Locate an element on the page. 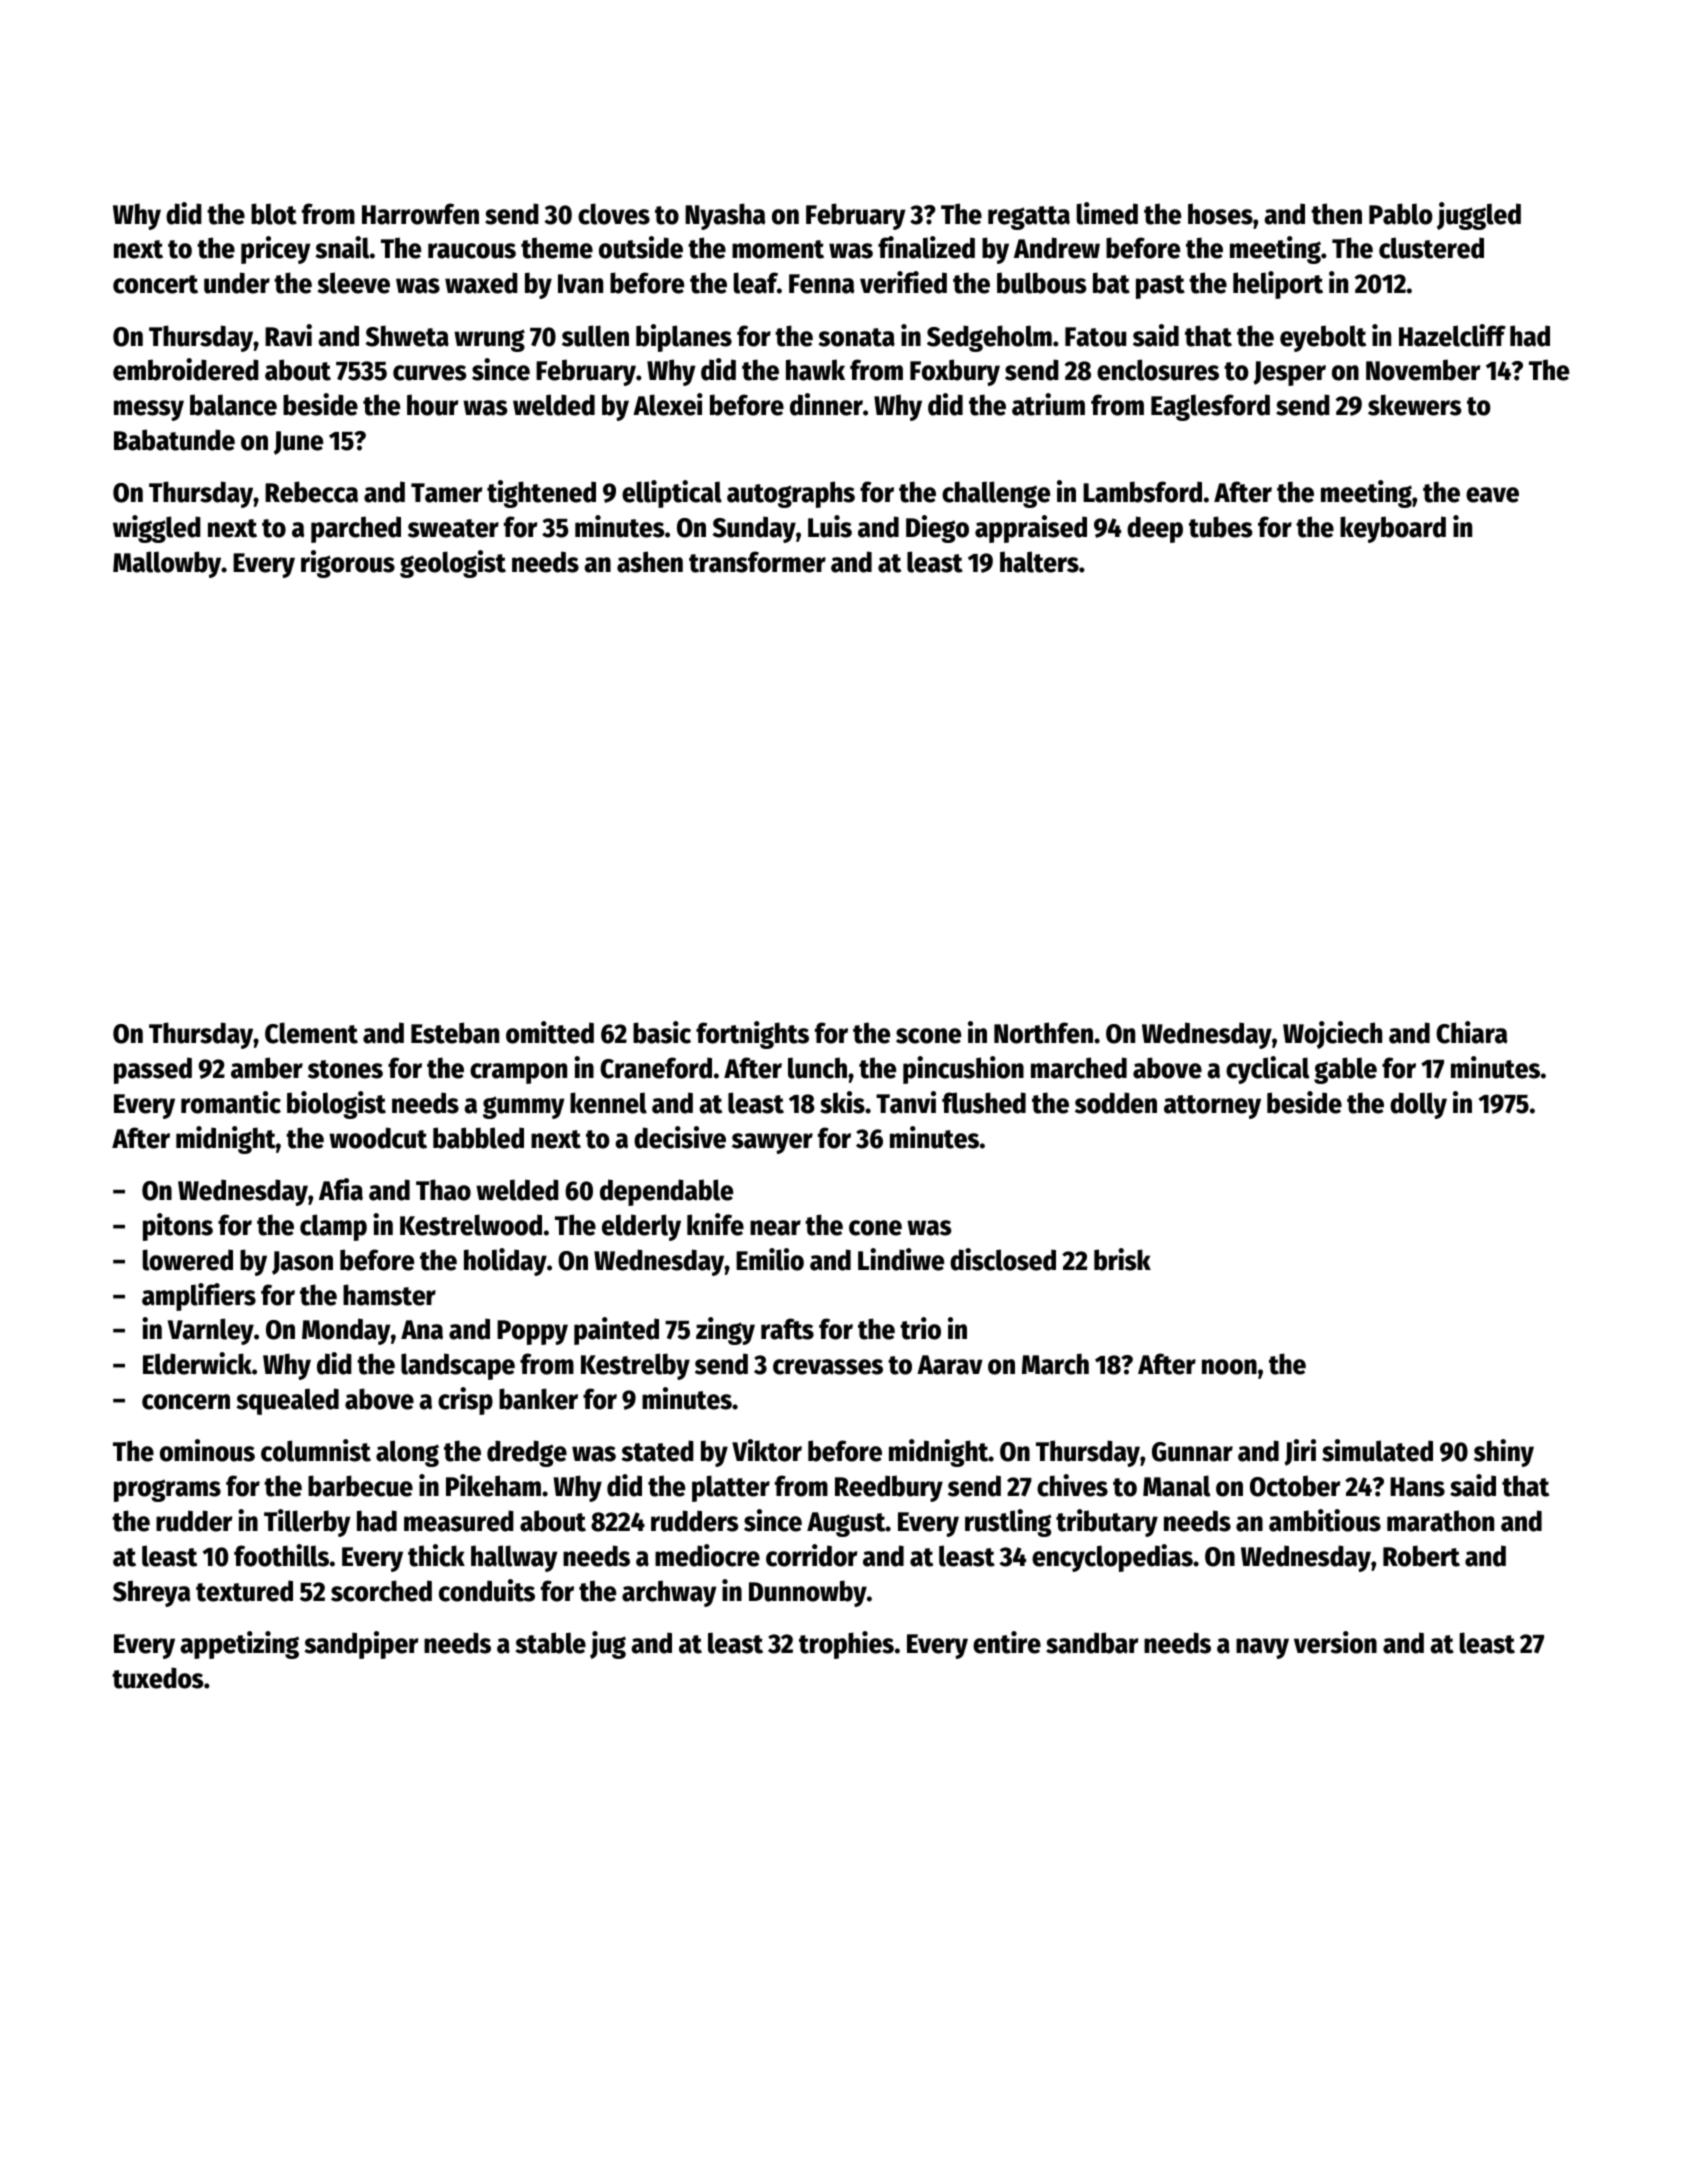 This page has height=2178, width=1683. Mallowby is located at coordinates (167, 564).
